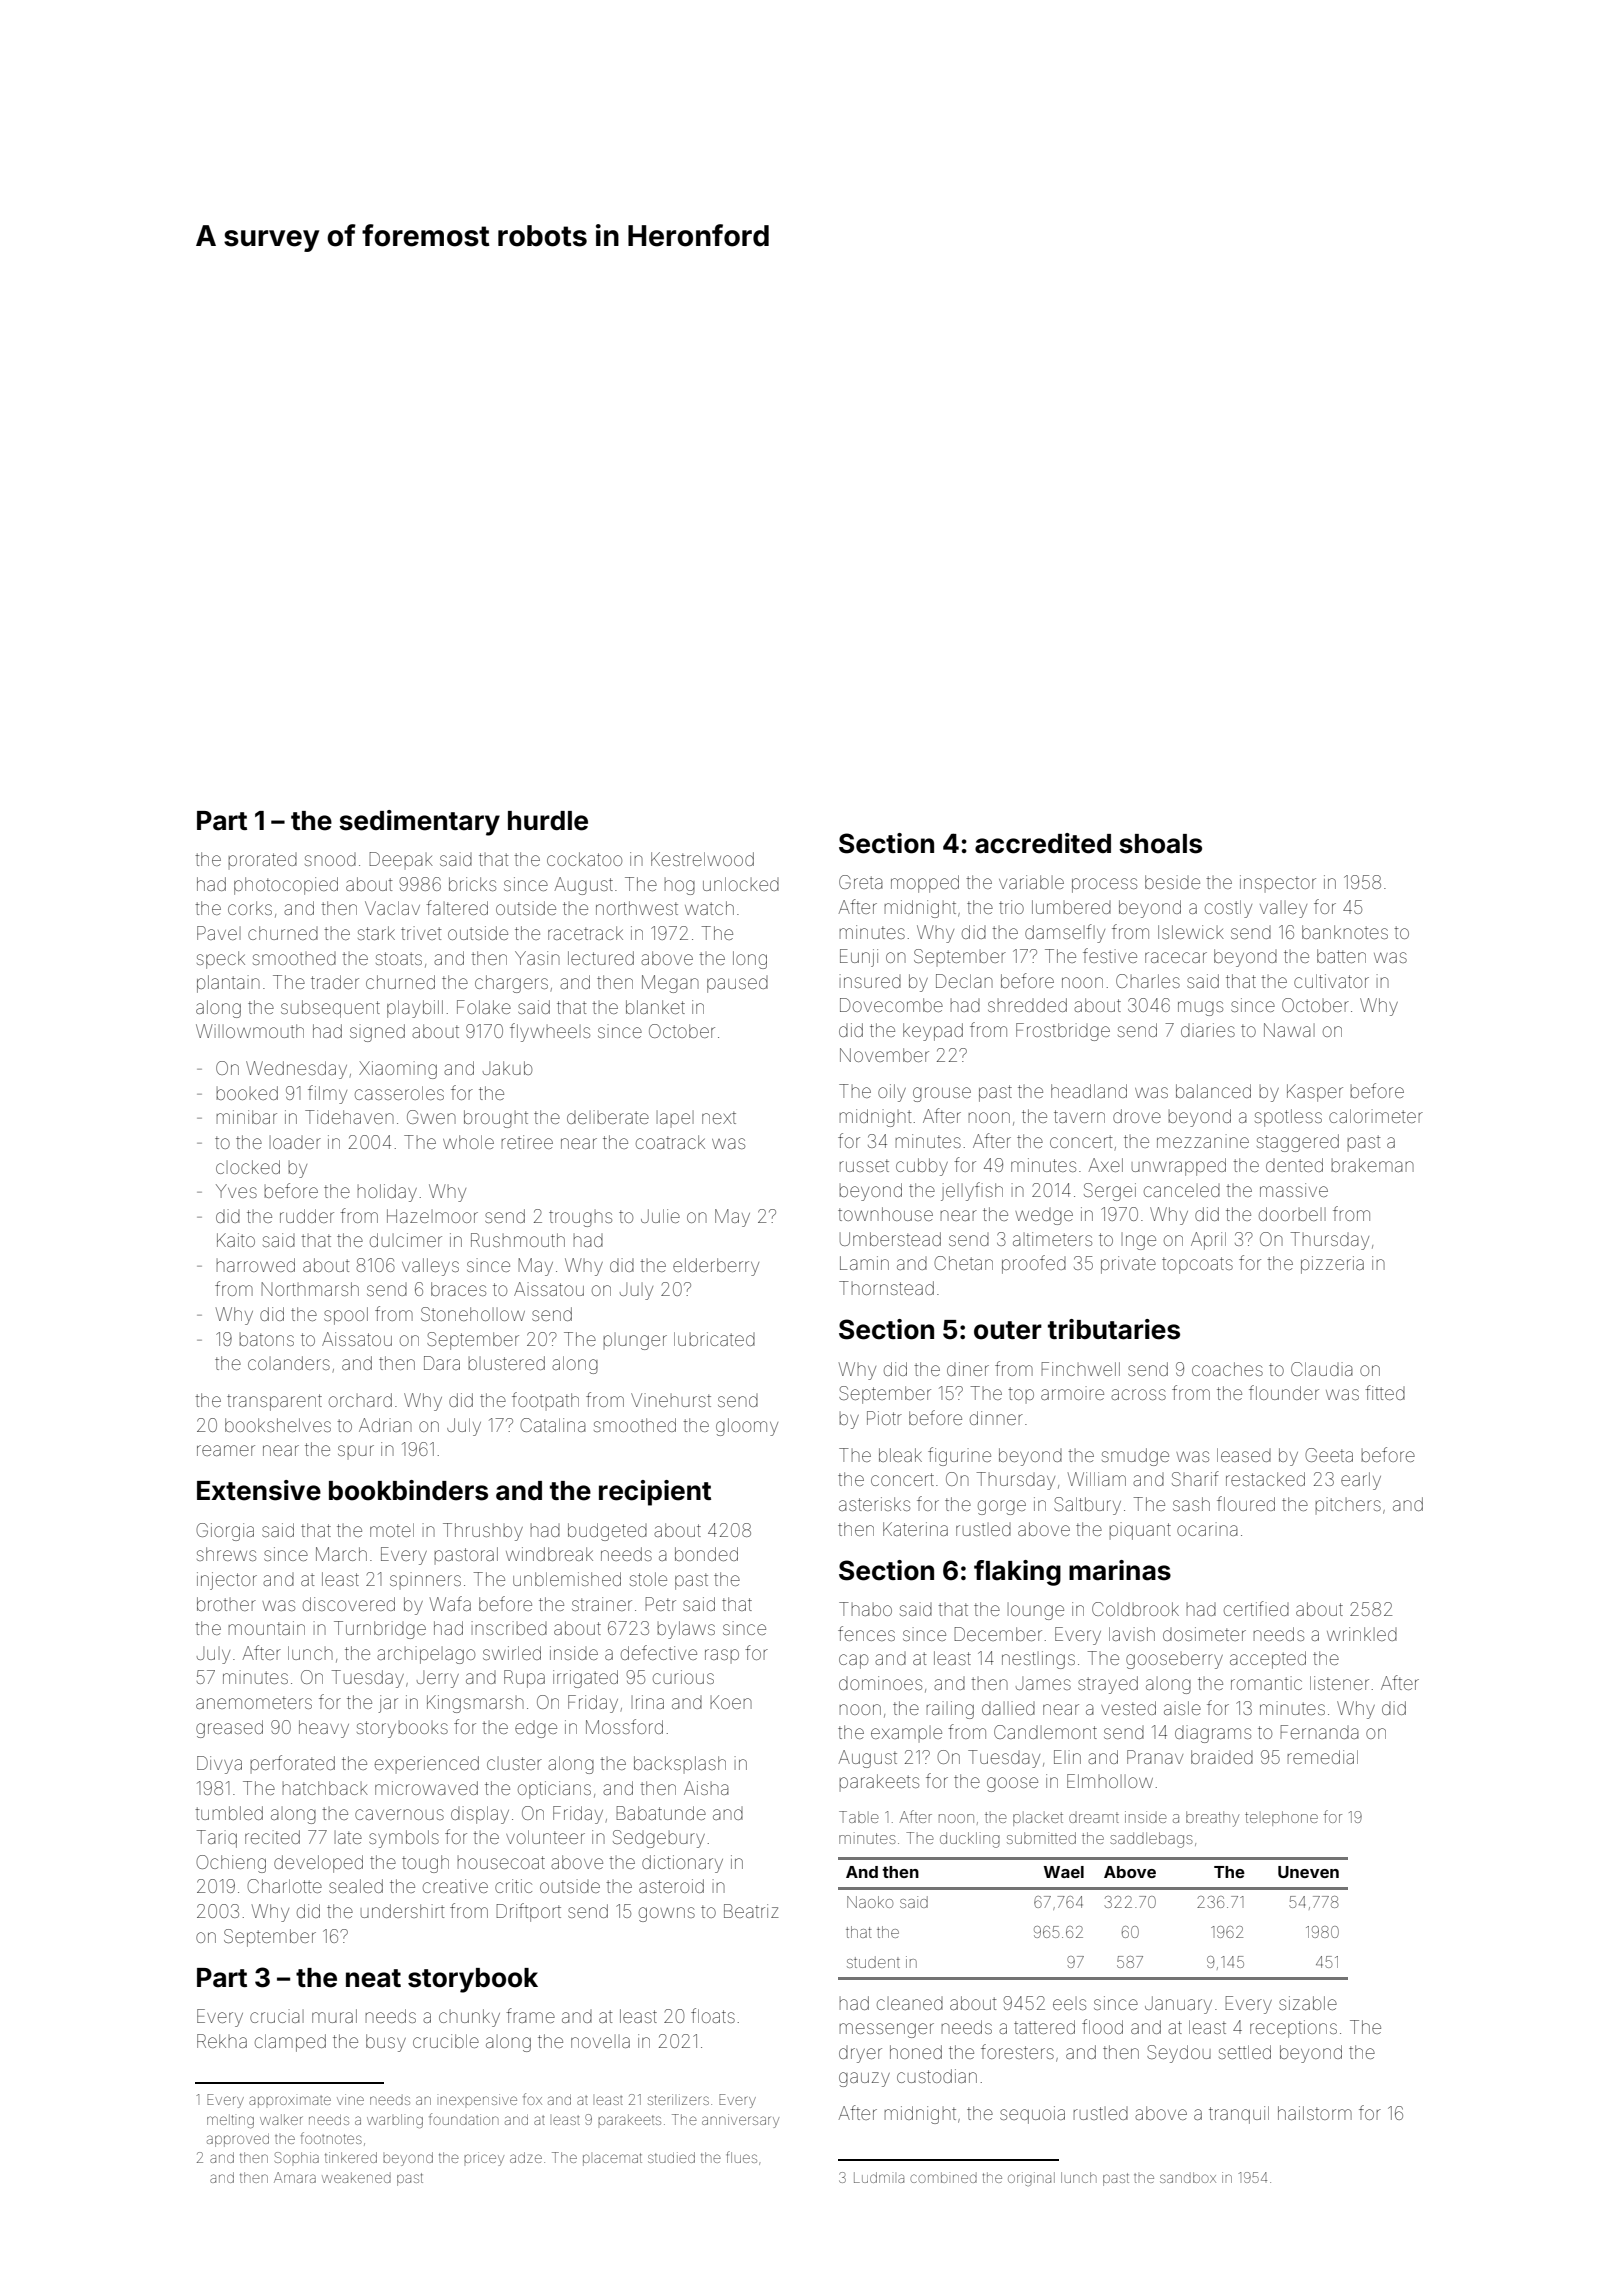 The width and height of the screenshot is (1620, 2292). What do you see at coordinates (864, 1165) in the screenshot?
I see `russet` at bounding box center [864, 1165].
